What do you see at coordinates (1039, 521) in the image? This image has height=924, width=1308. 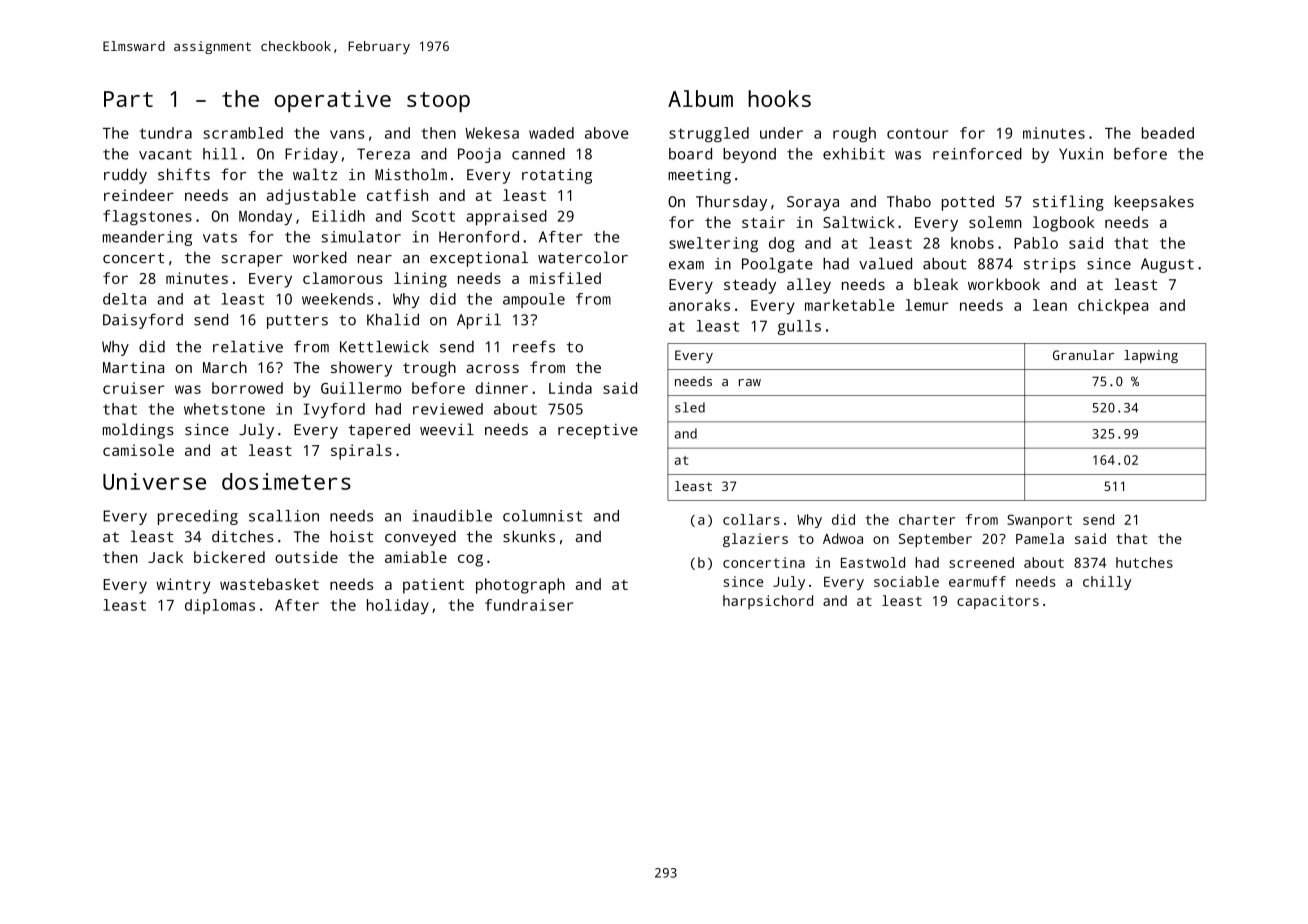 I see `Swanport` at bounding box center [1039, 521].
